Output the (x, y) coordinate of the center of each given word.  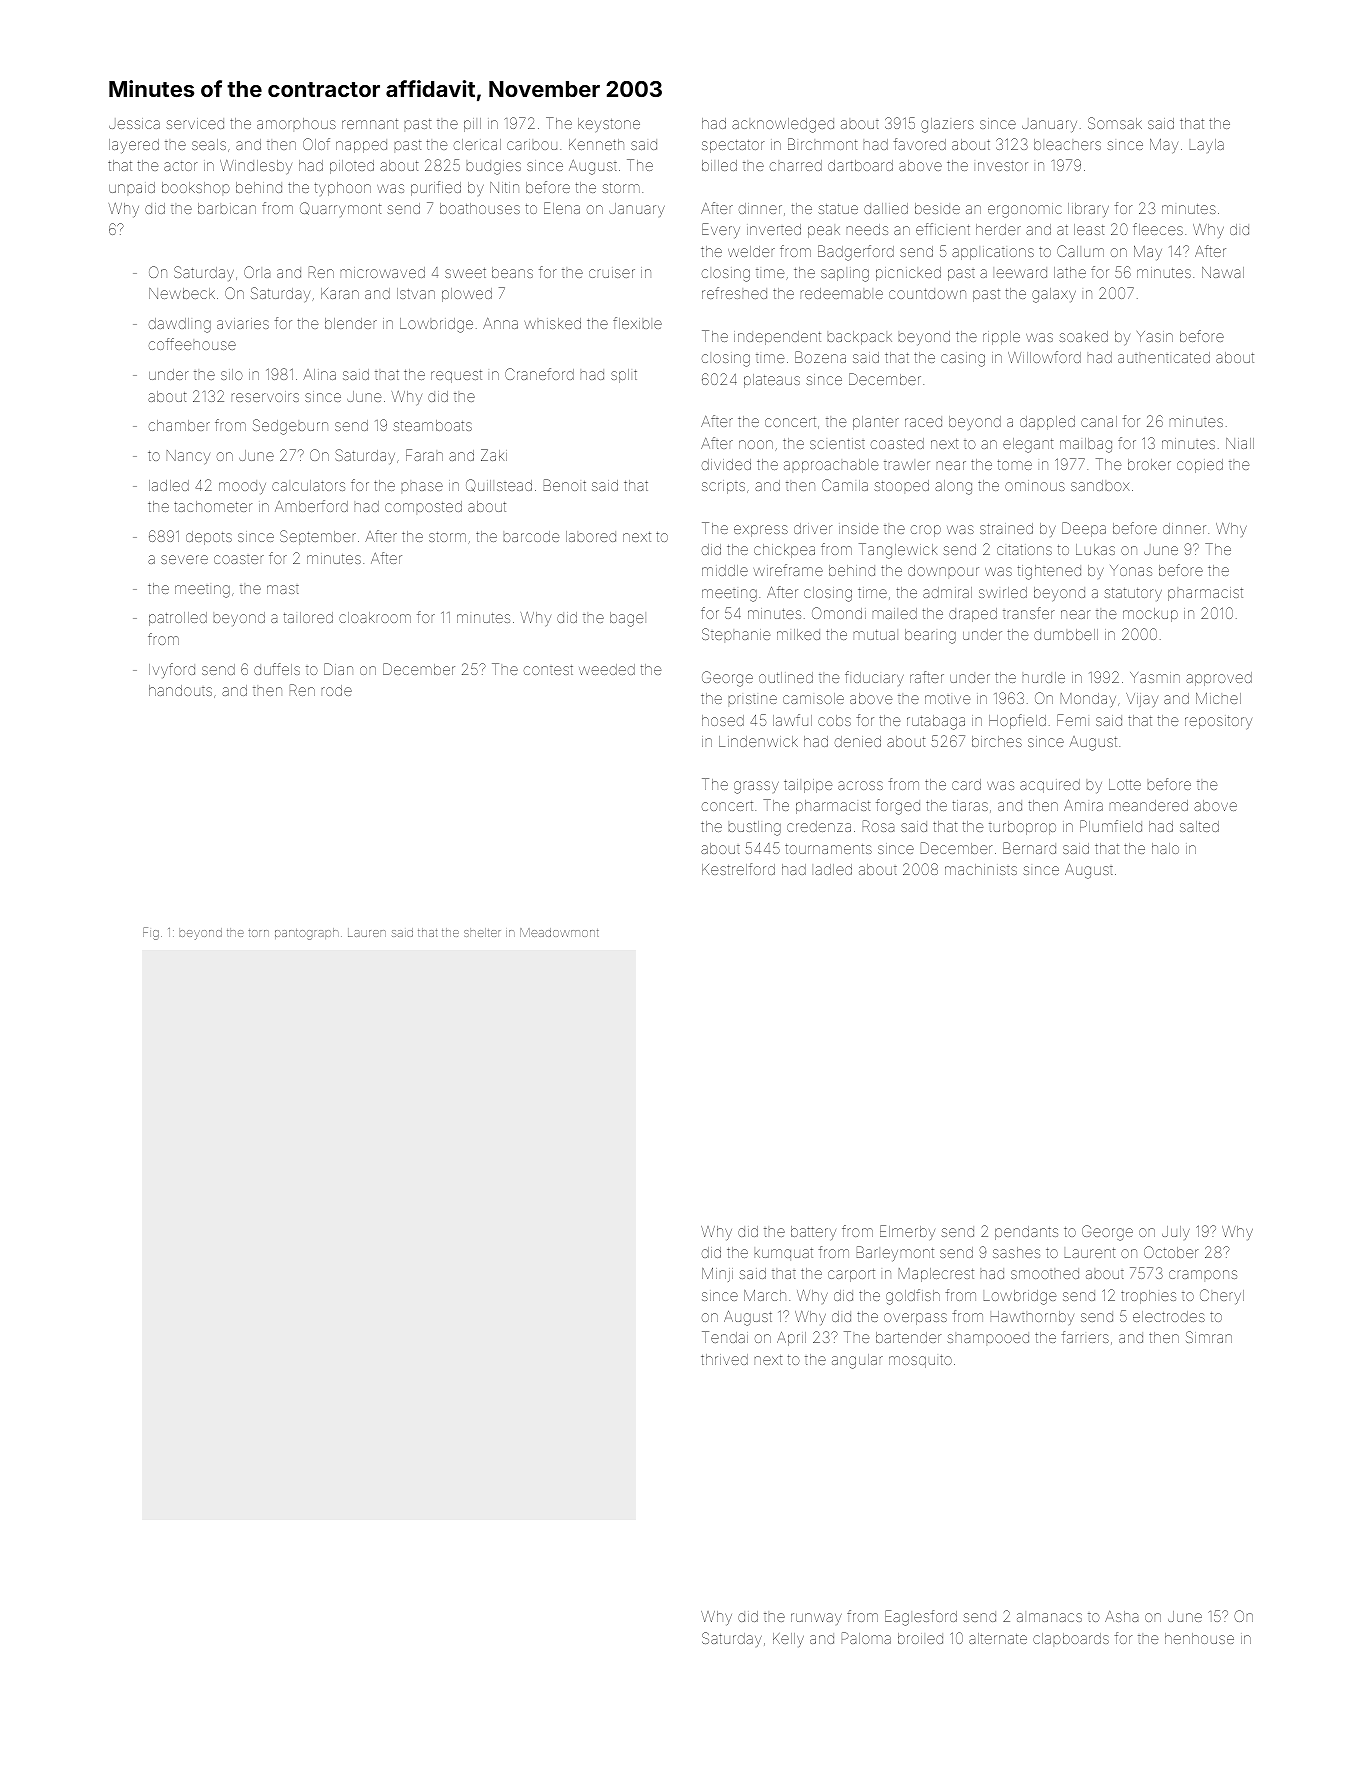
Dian (338, 669)
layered (134, 146)
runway (816, 1619)
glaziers (947, 125)
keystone (609, 125)
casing (963, 360)
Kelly (788, 1640)
